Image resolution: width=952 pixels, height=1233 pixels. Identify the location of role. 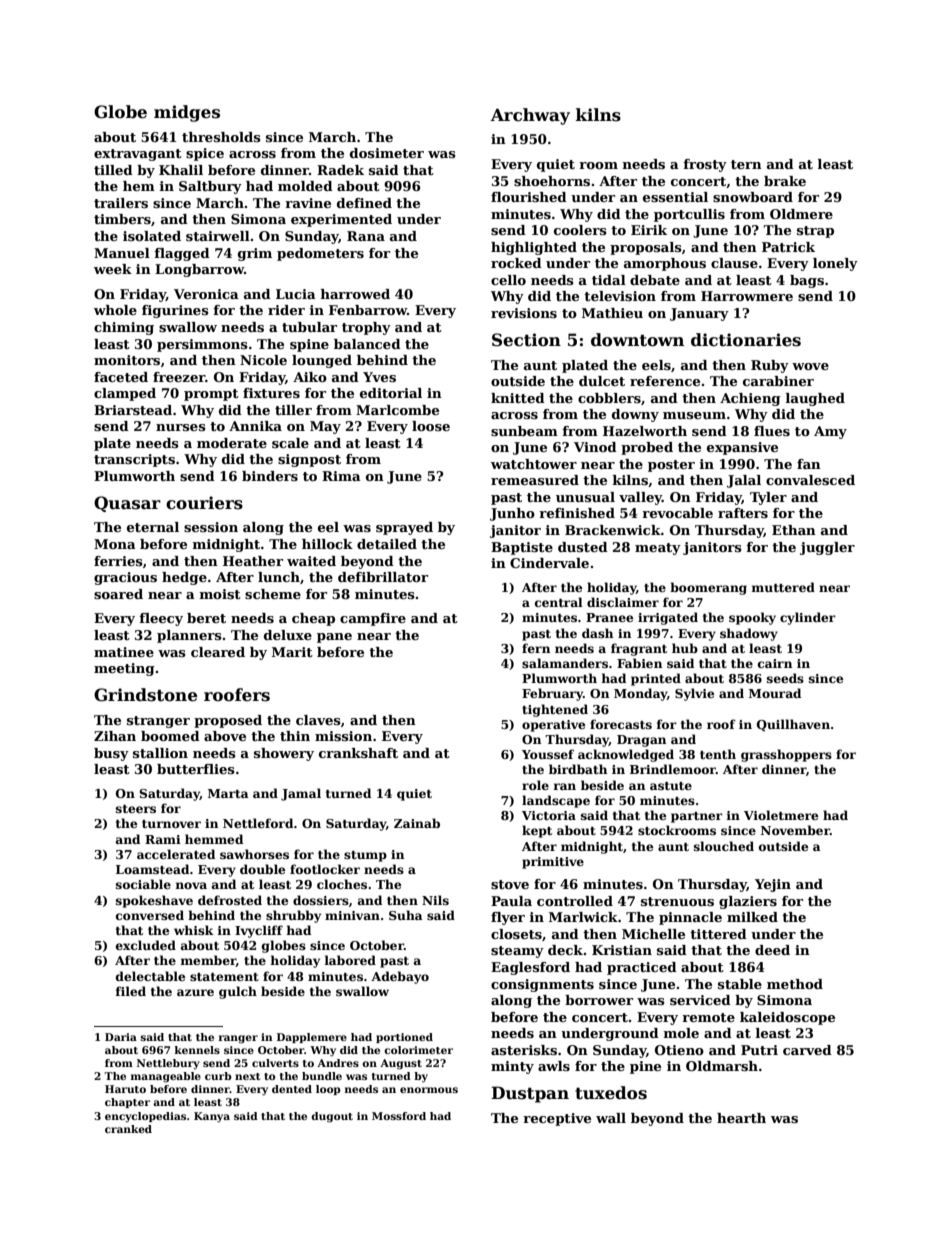
(535, 785).
